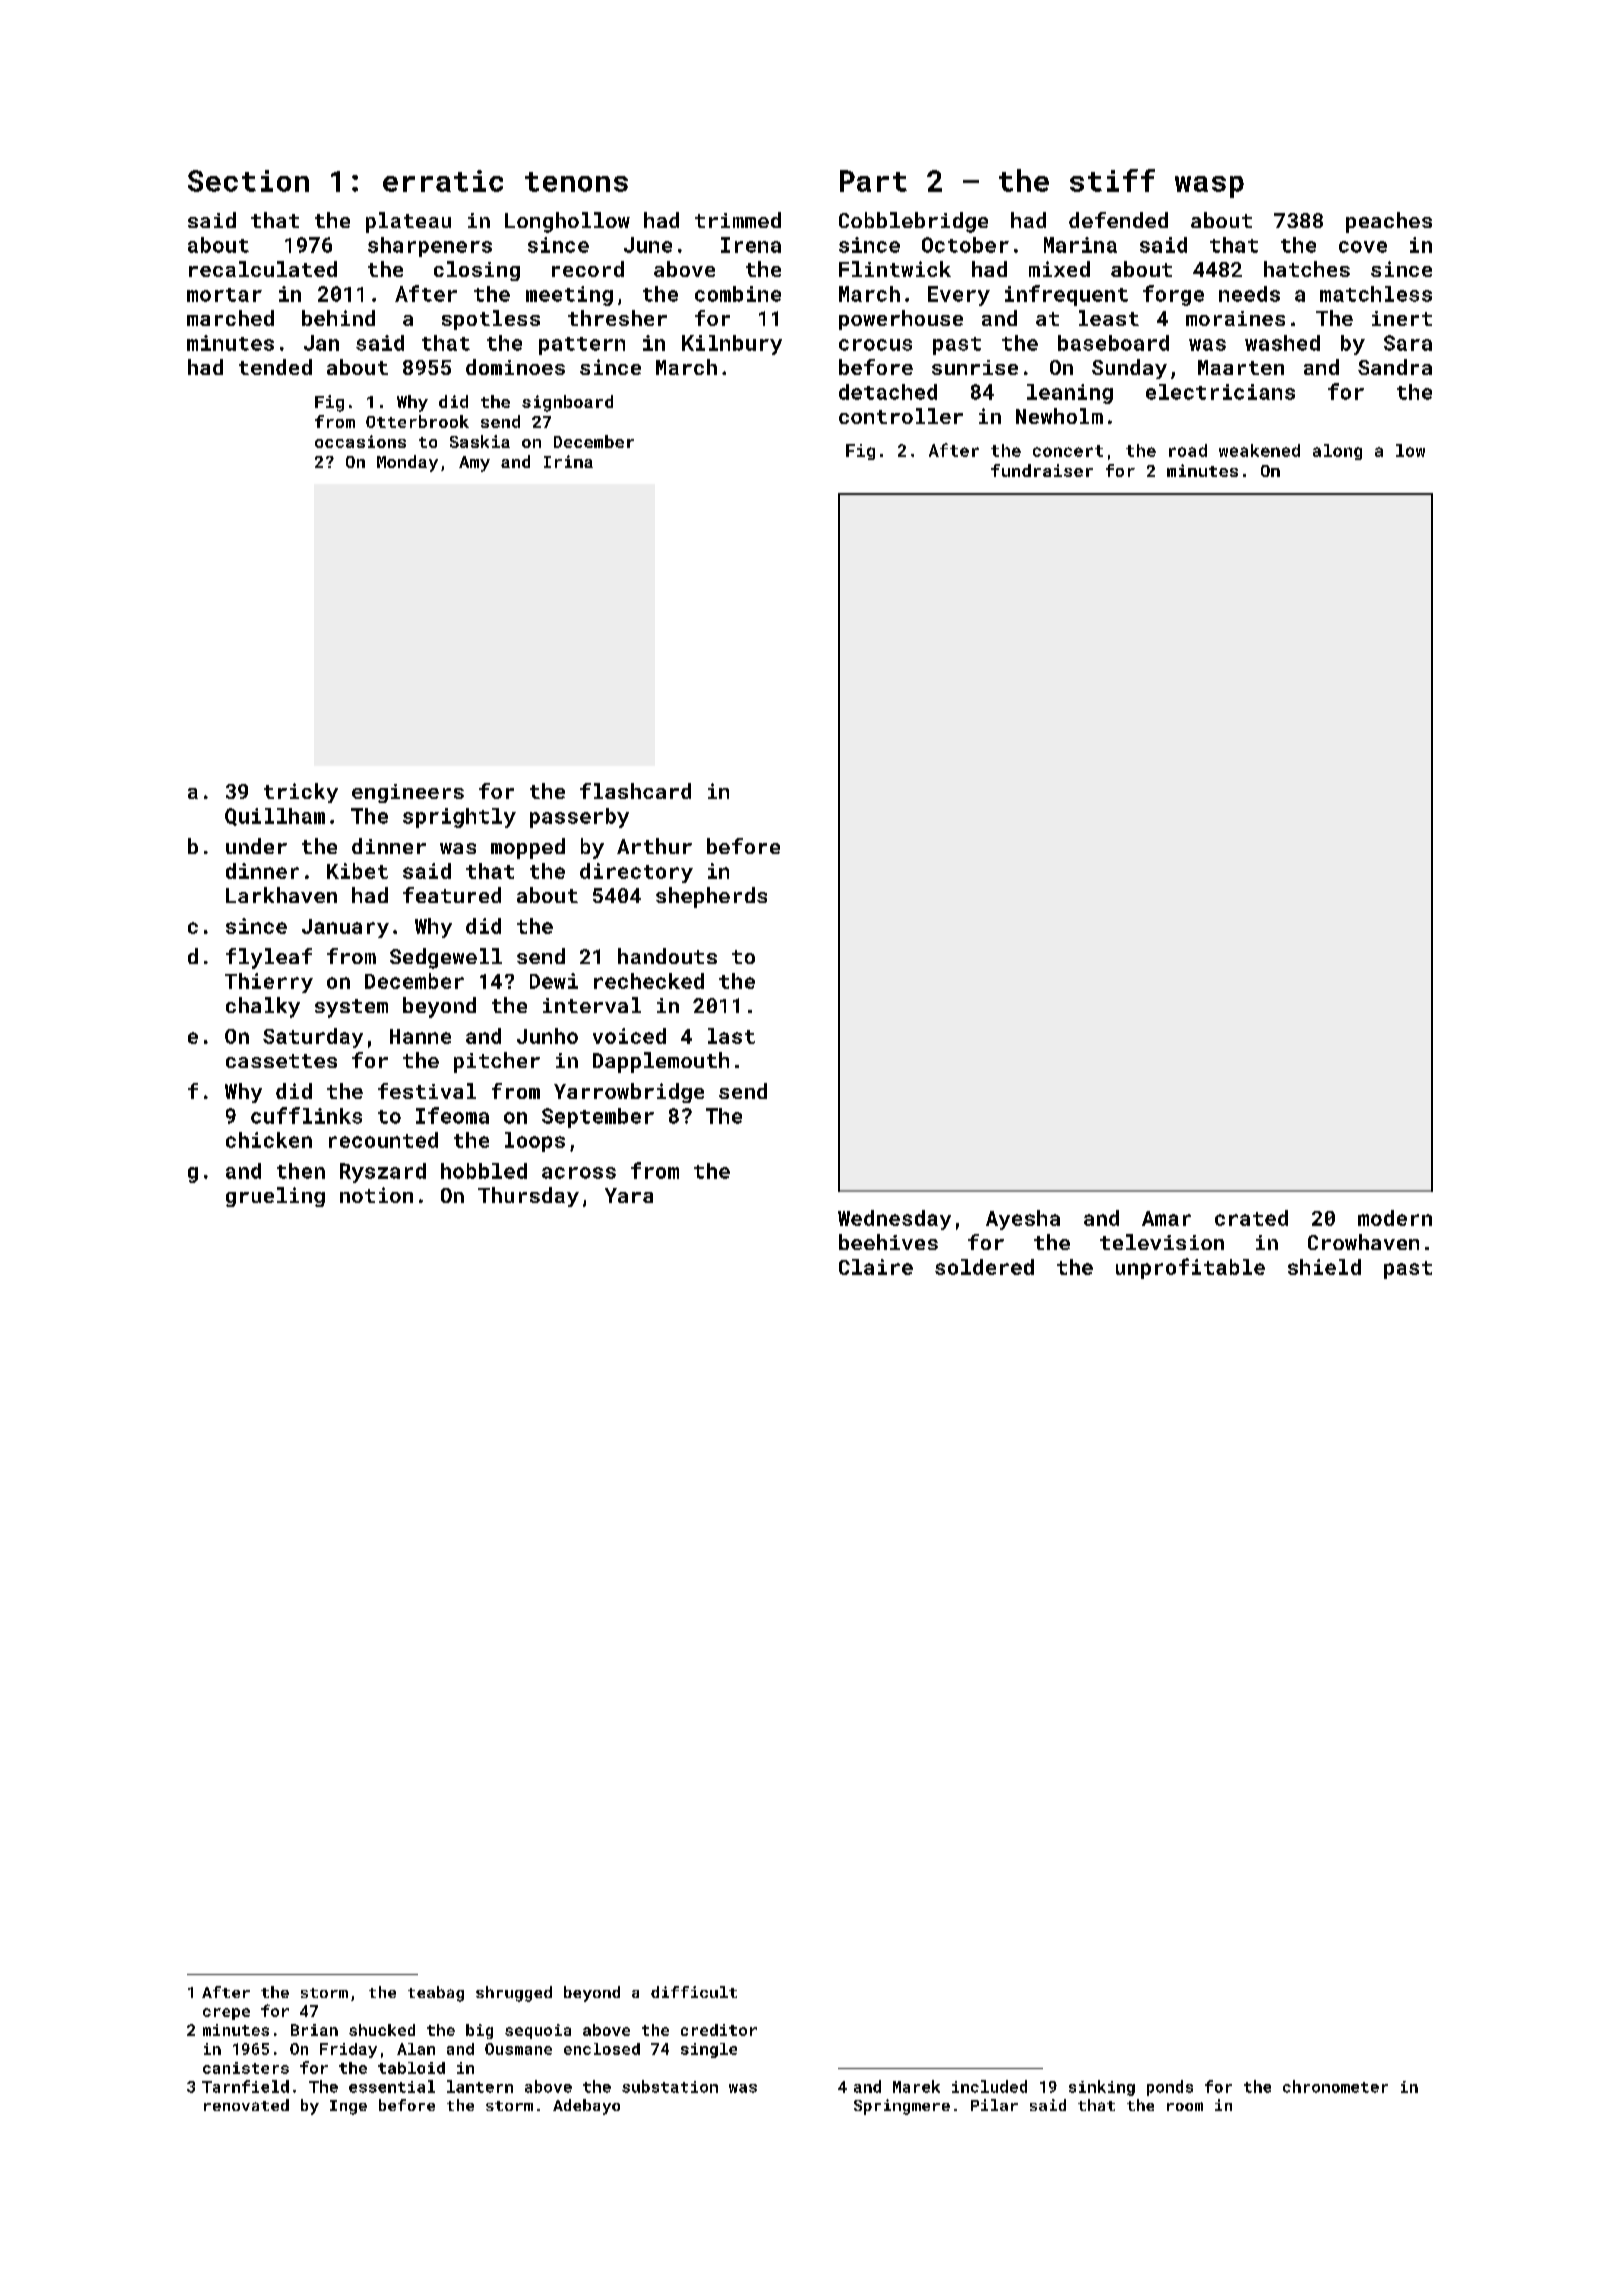 This image has height=2292, width=1620. I want to click on difficult, so click(694, 1992).
